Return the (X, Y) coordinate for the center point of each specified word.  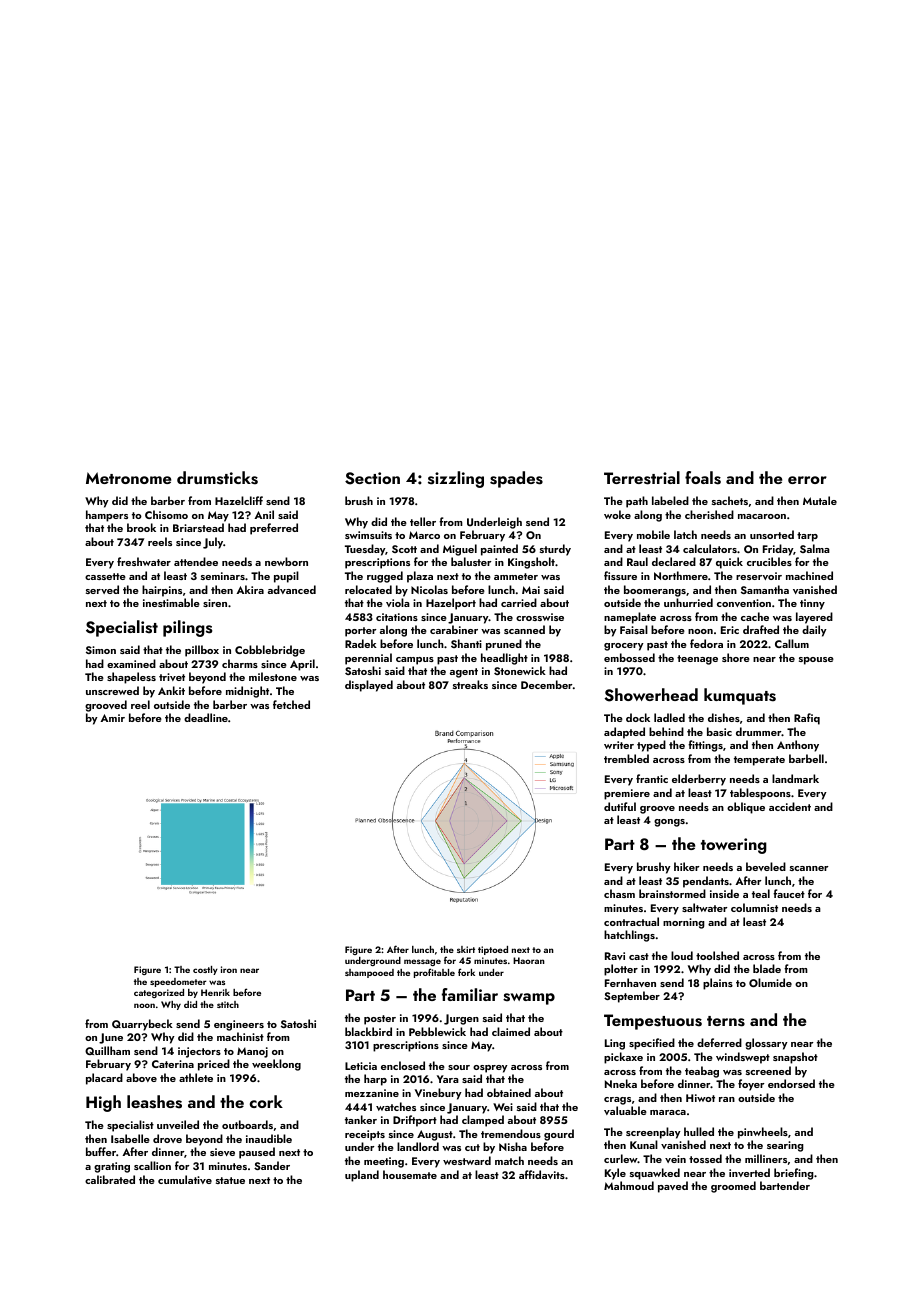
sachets (730, 500)
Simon (101, 650)
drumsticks (217, 478)
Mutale (820, 500)
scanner (809, 868)
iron (229, 969)
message (422, 962)
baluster (471, 561)
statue (230, 1180)
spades (516, 479)
